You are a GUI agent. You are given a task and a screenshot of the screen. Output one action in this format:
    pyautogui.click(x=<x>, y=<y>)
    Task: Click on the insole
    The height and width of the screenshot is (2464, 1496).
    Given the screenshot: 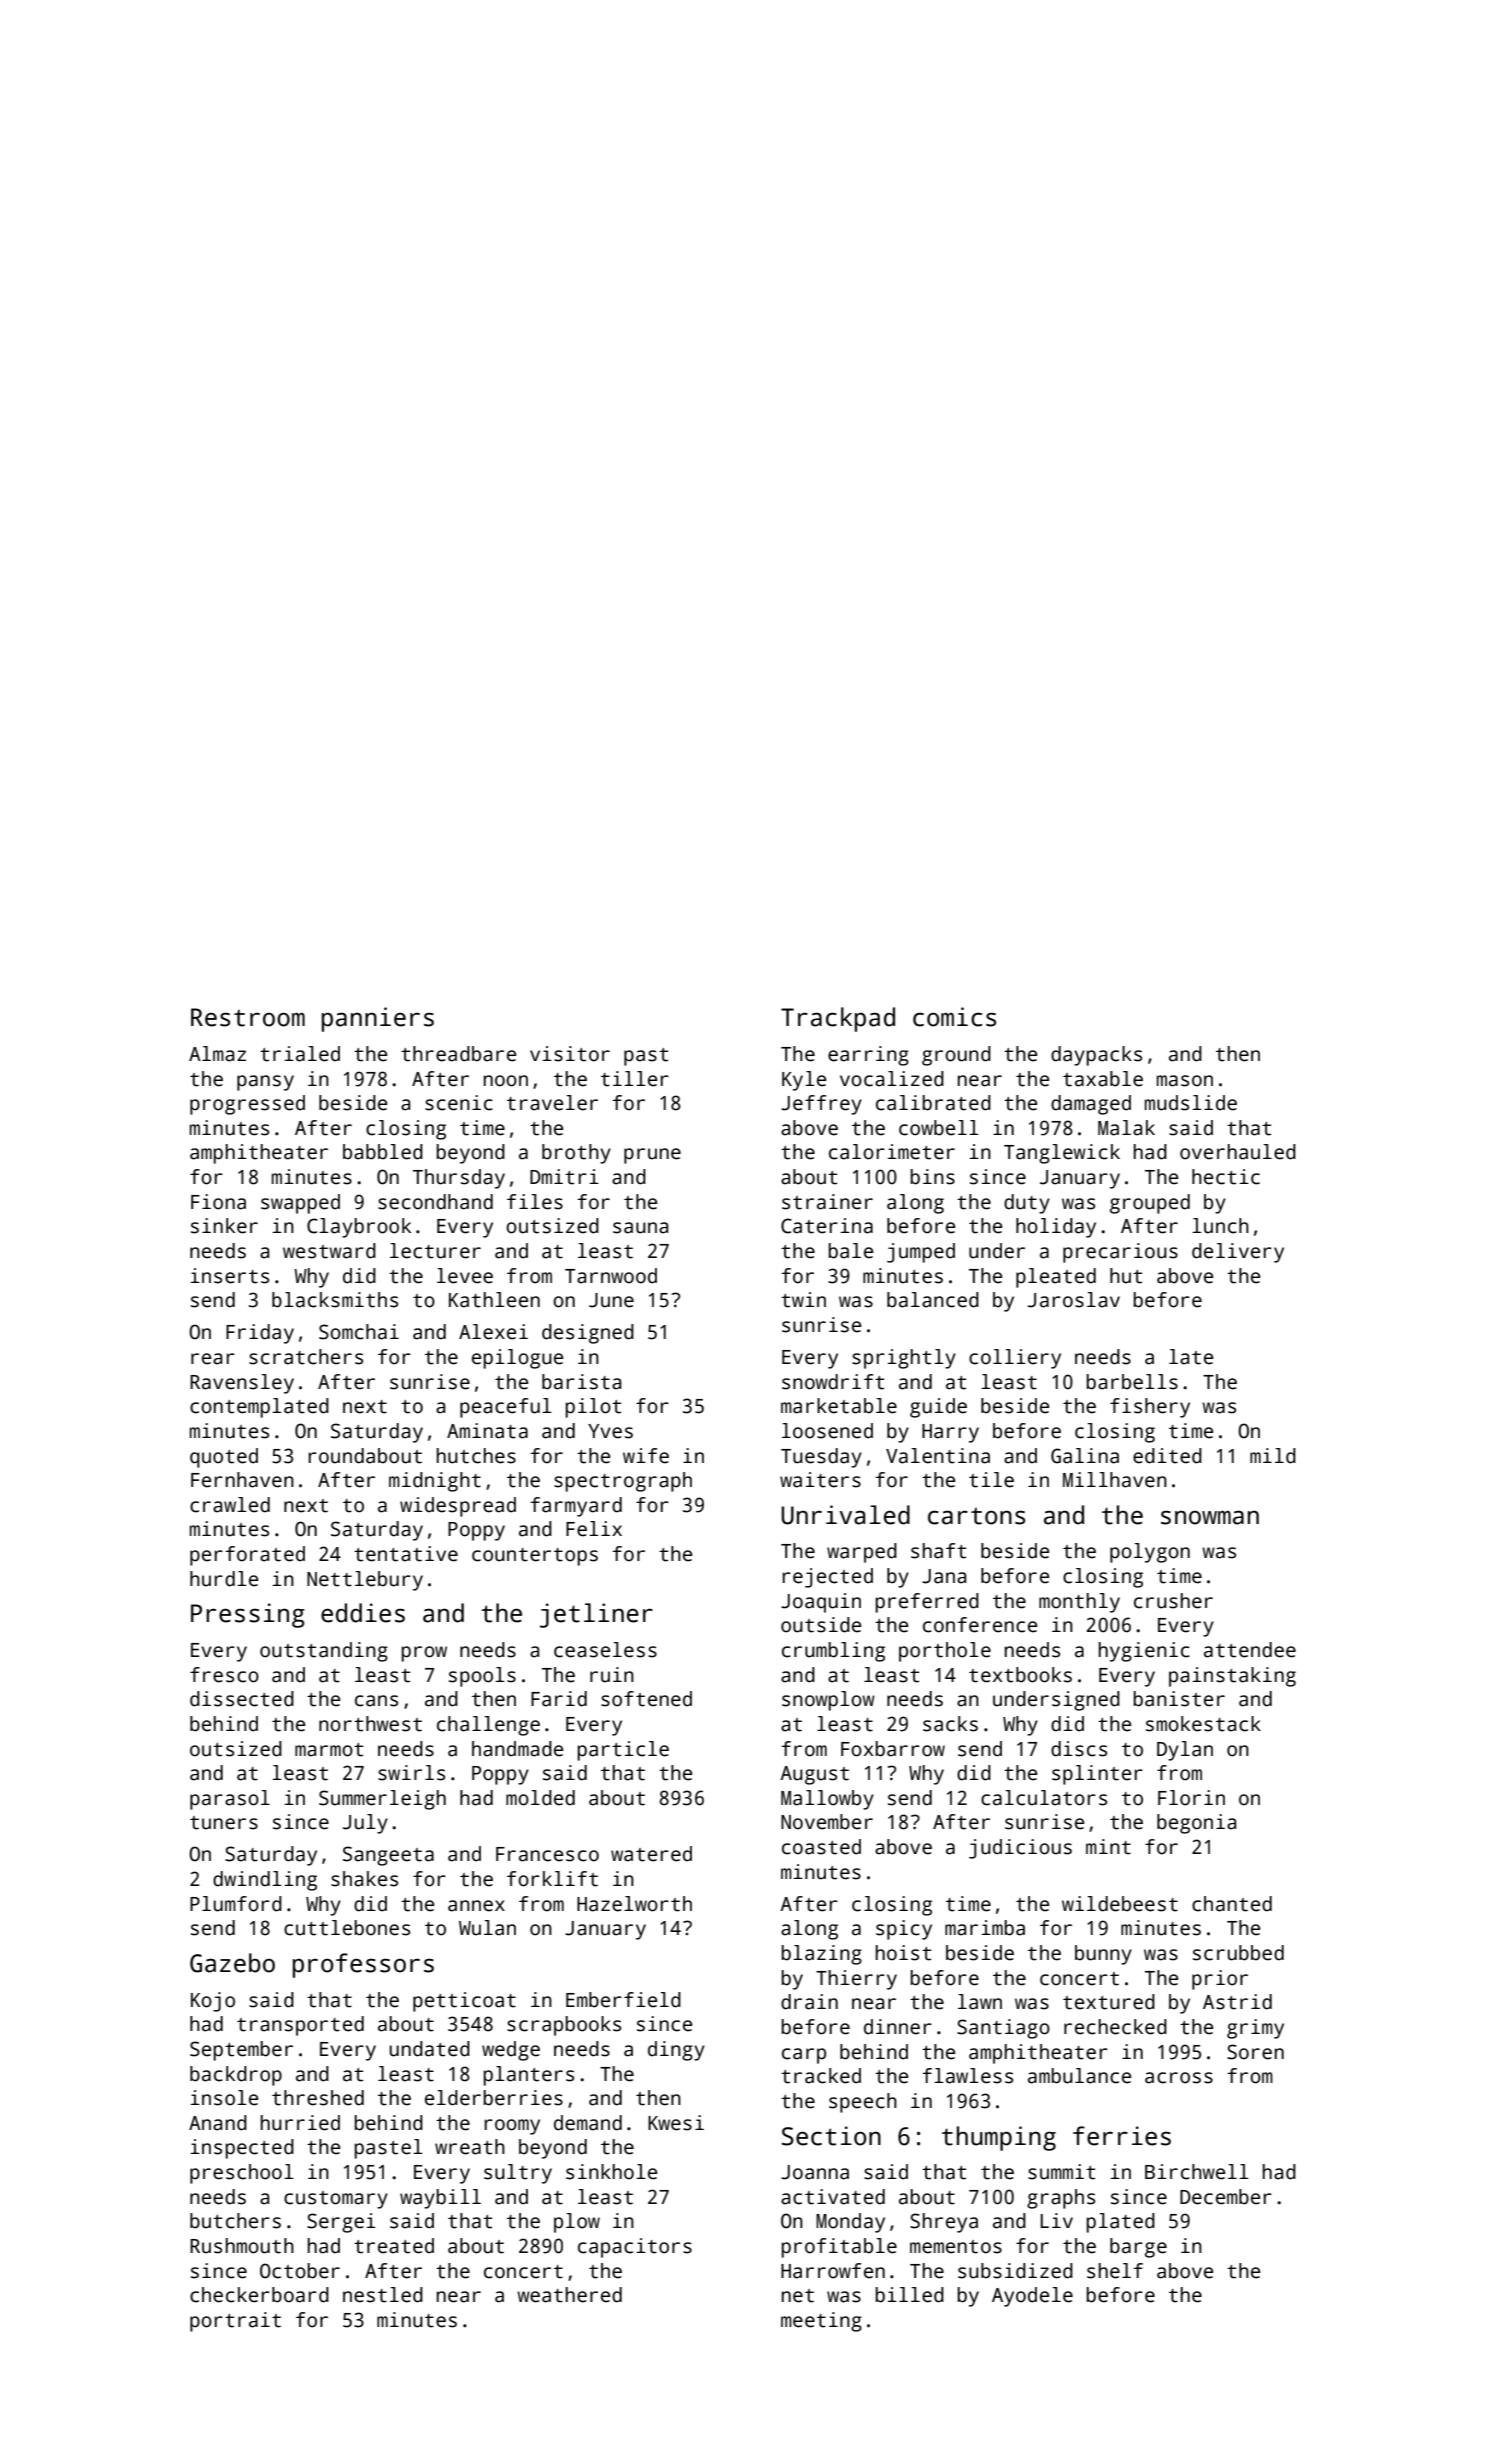 What is the action you would take?
    pyautogui.click(x=224, y=2098)
